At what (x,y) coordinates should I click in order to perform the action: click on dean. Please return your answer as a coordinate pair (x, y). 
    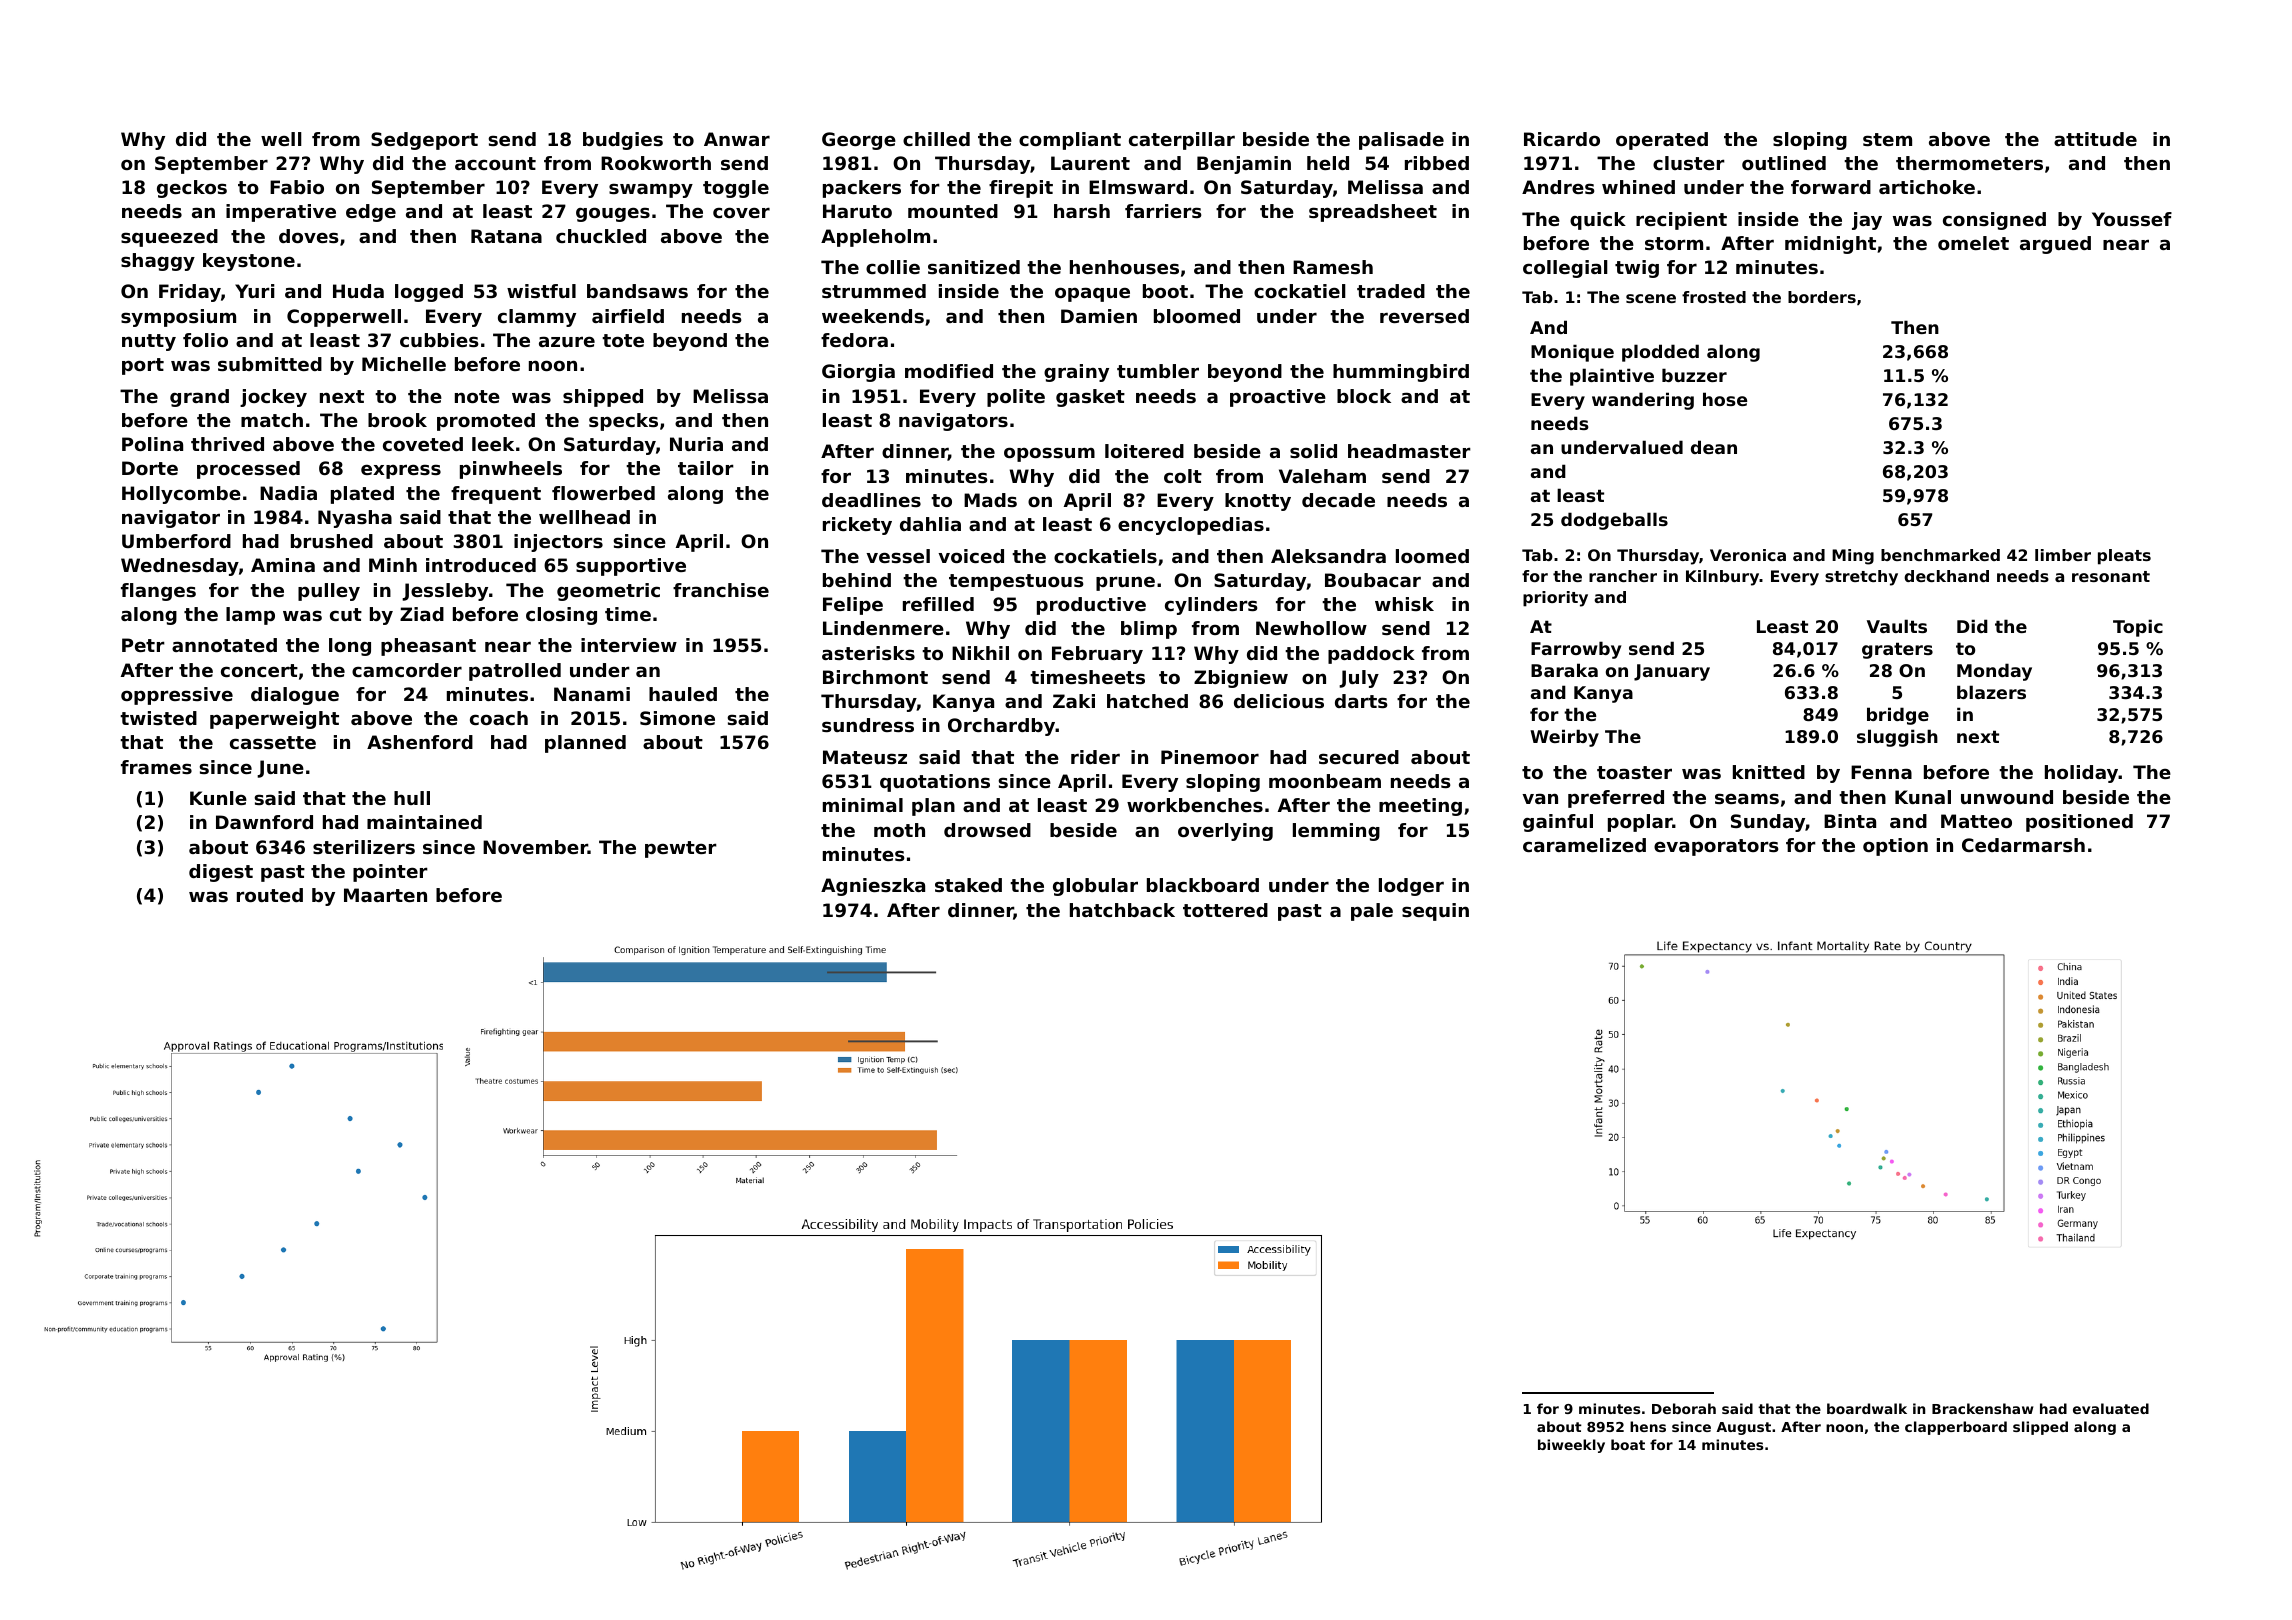
    Looking at the image, I should click on (1714, 447).
